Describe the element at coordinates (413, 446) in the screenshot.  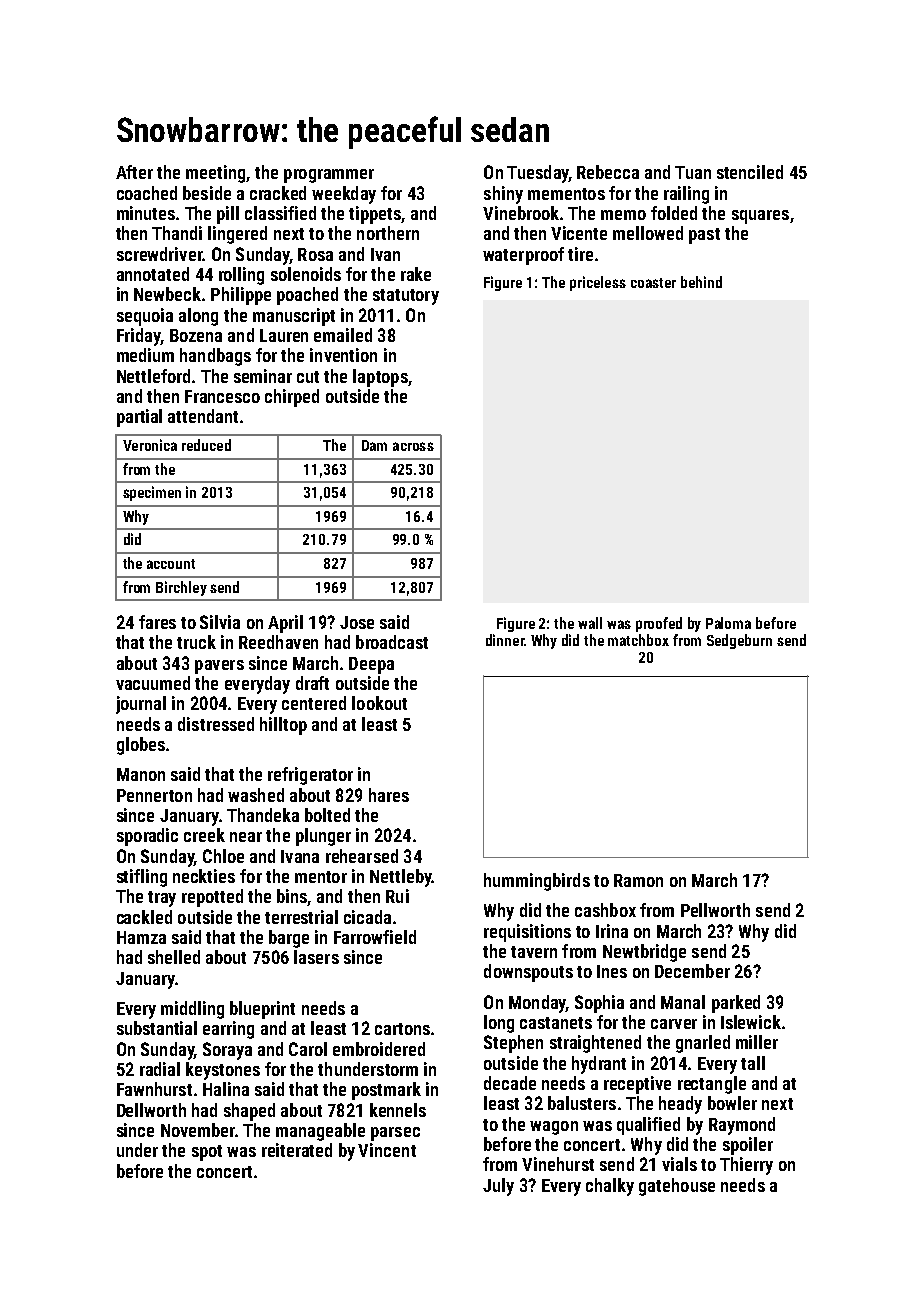
I see `across` at that location.
